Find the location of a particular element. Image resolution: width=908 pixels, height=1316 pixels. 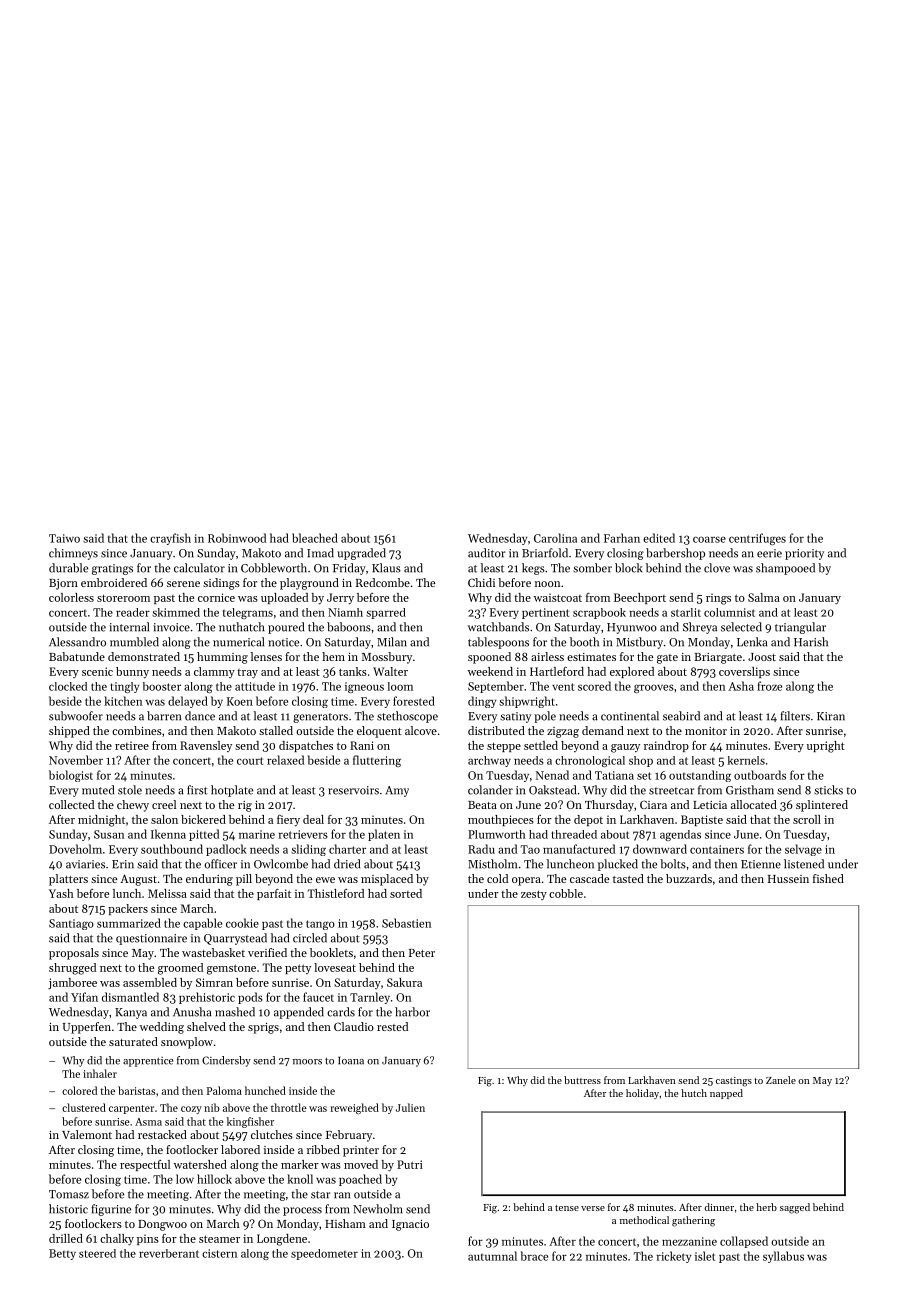

cistern is located at coordinates (219, 1253).
